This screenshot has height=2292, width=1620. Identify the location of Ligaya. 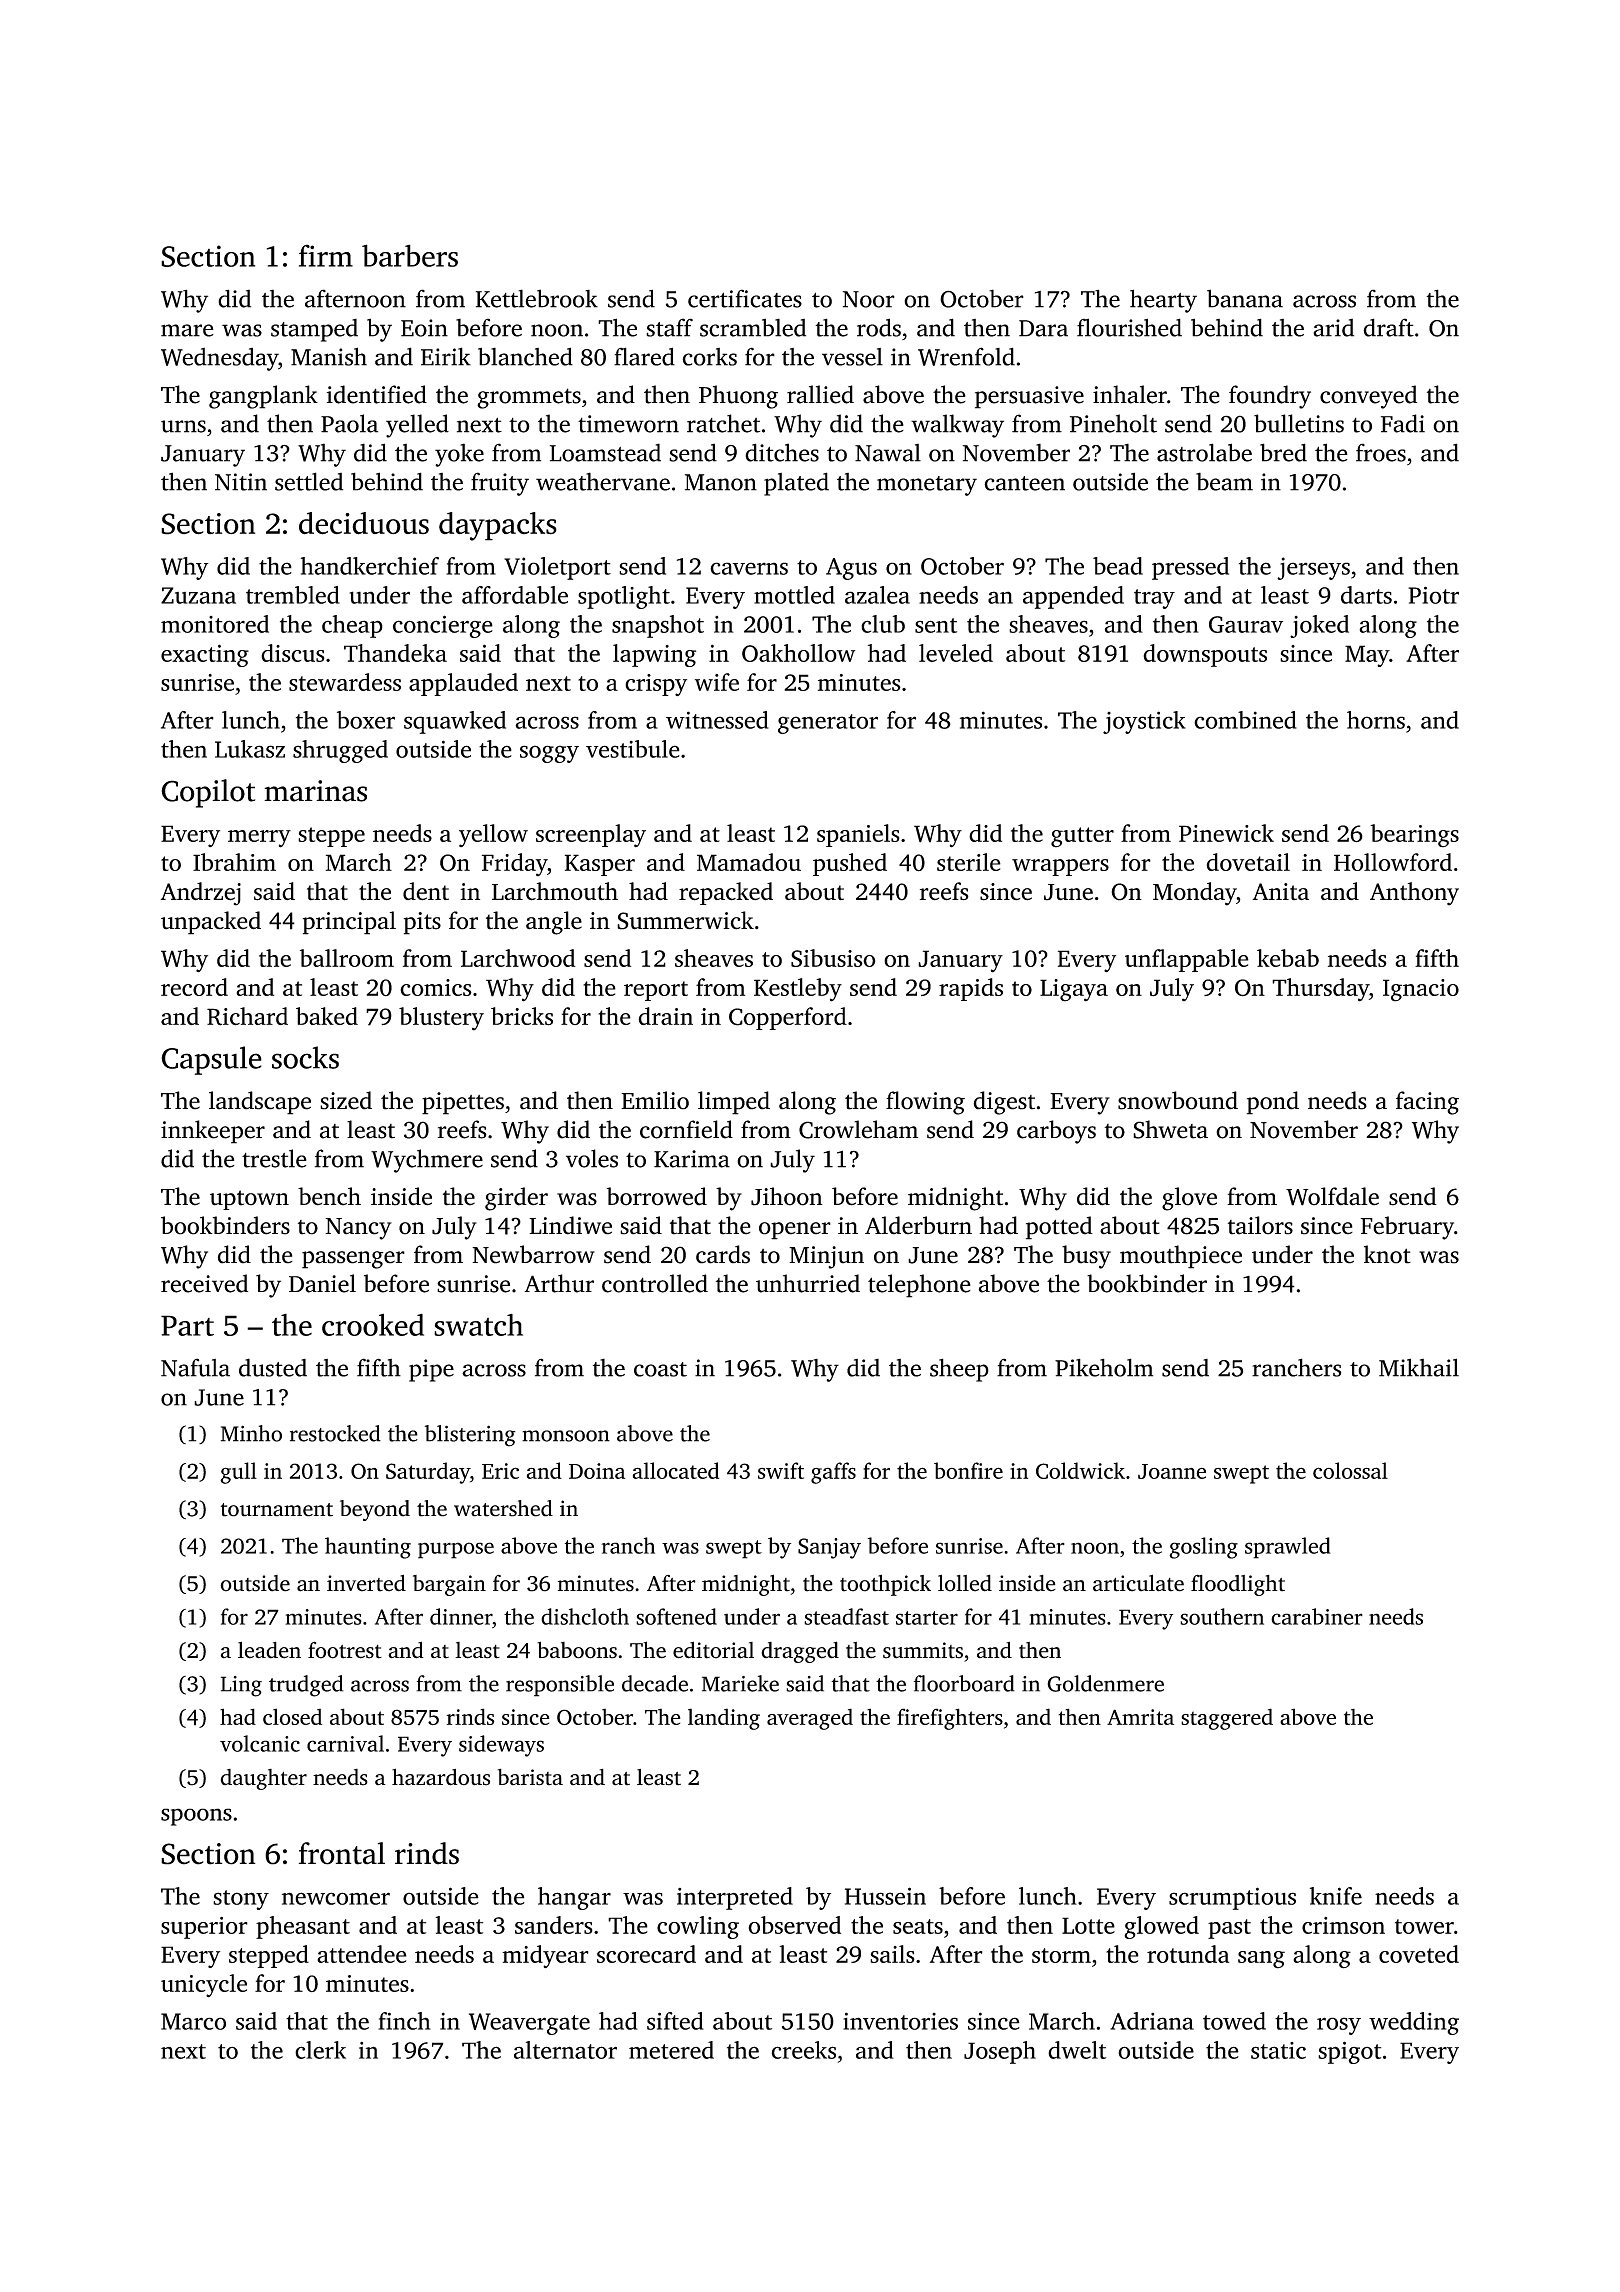
(1074, 990).
